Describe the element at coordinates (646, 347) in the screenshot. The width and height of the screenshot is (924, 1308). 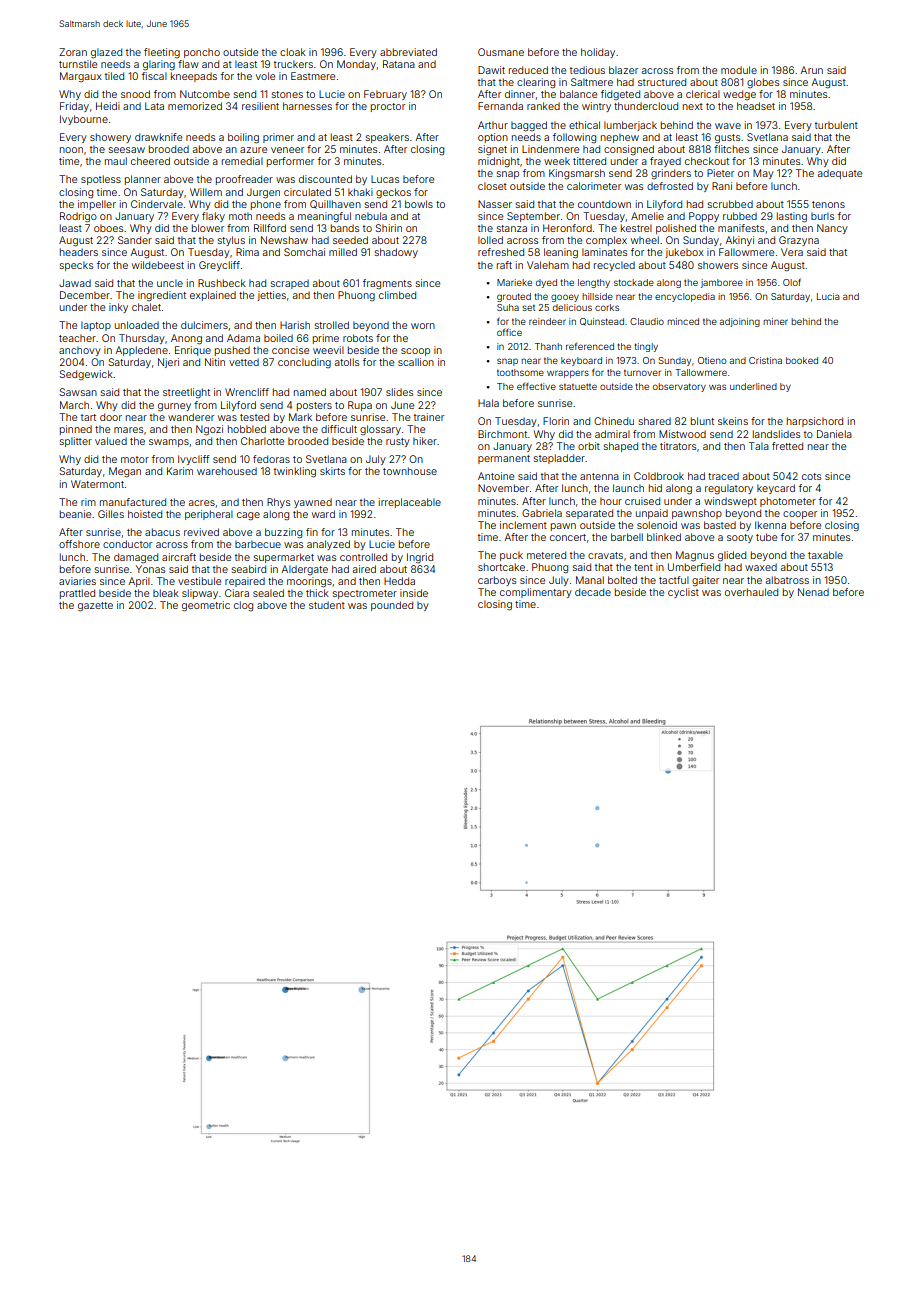
I see `tingly` at that location.
